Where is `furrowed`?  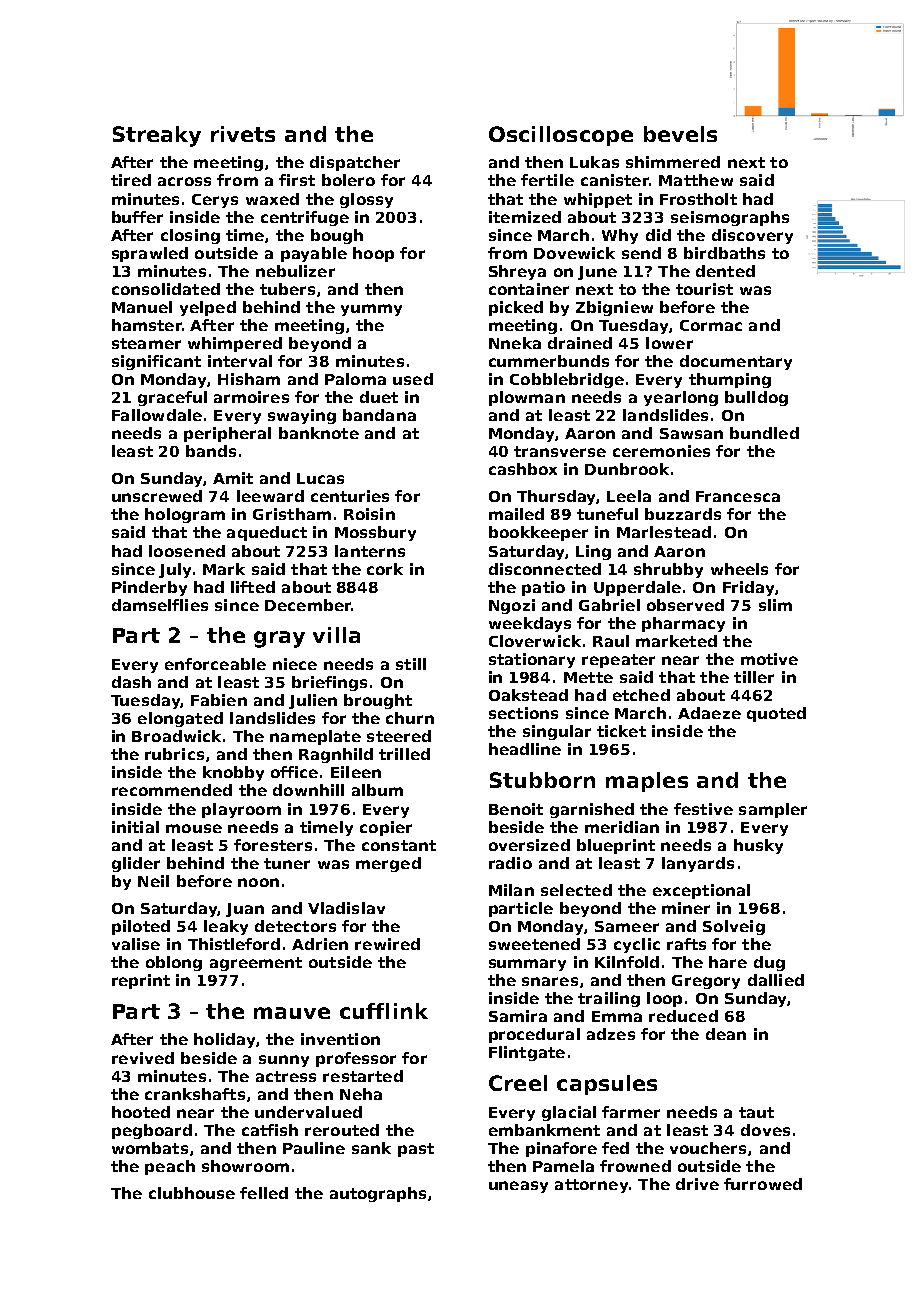 furrowed is located at coordinates (763, 1184).
